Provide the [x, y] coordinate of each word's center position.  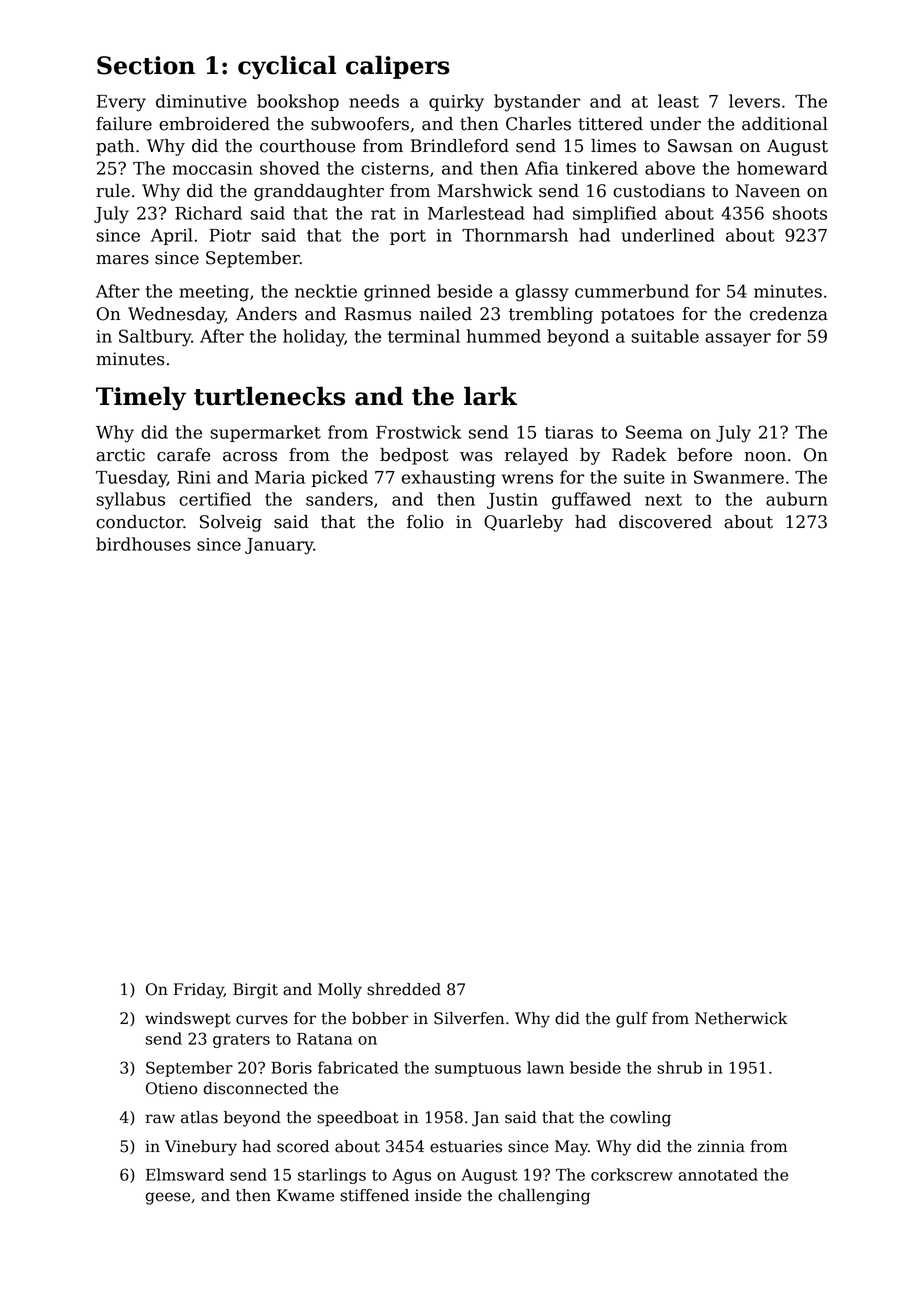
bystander [537, 103]
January [279, 546]
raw [160, 1119]
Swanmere [739, 477]
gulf [632, 1020]
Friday [199, 991]
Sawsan [700, 146]
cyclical [287, 67]
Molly [340, 991]
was [476, 457]
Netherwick [741, 1018]
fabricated [358, 1067]
